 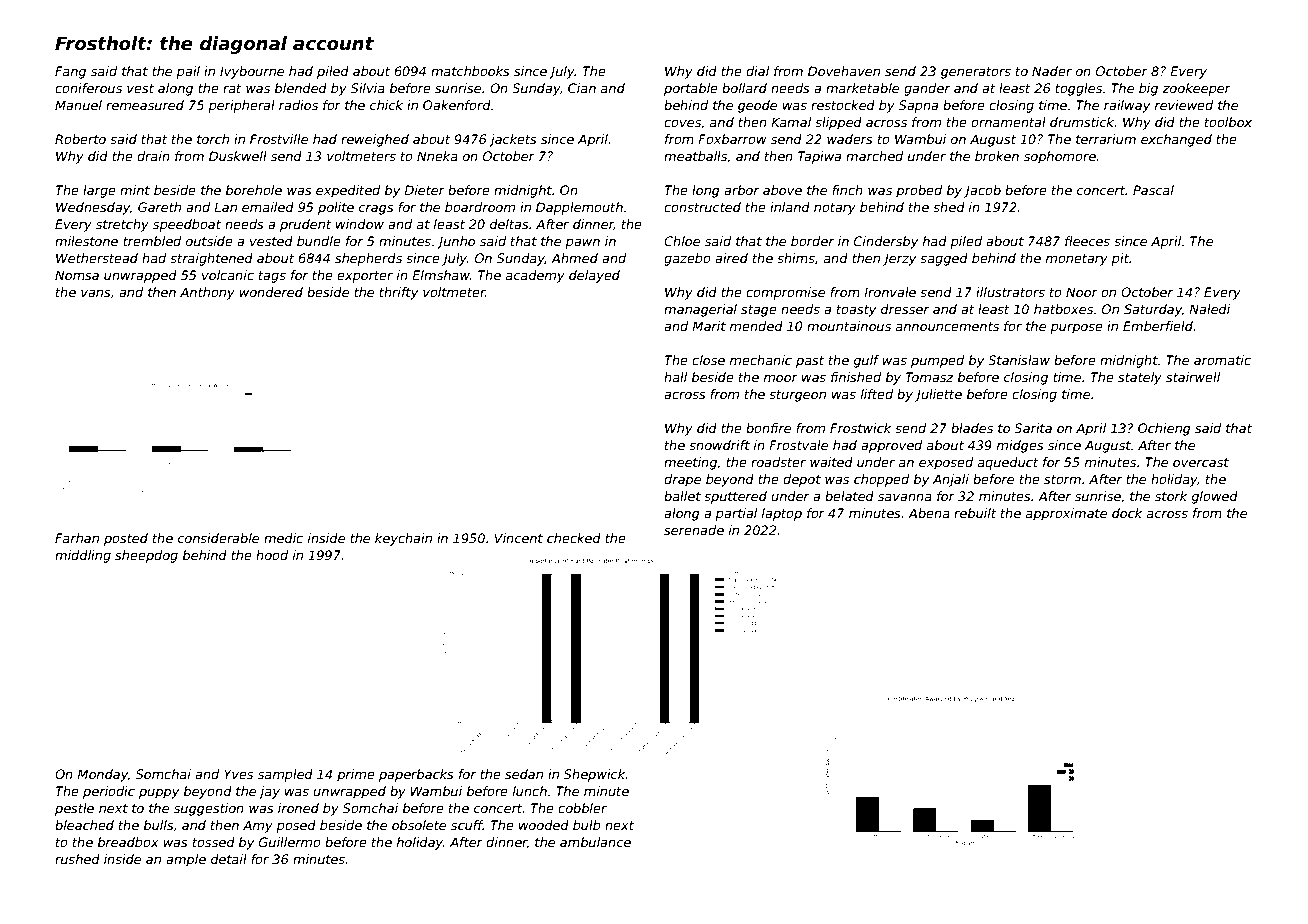 I want to click on zookeeper, so click(x=1196, y=89).
